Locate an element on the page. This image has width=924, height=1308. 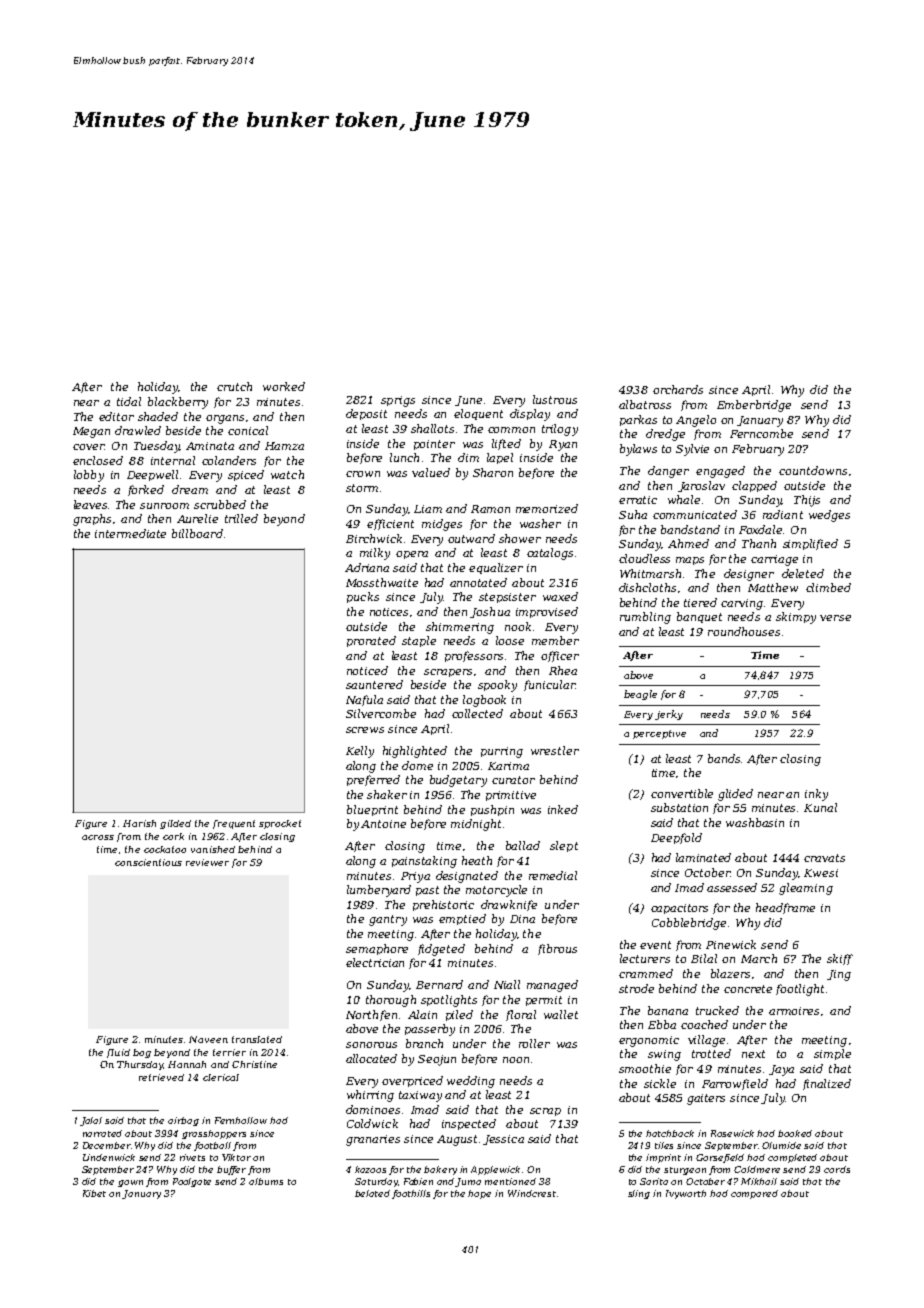
ballad is located at coordinates (523, 845).
